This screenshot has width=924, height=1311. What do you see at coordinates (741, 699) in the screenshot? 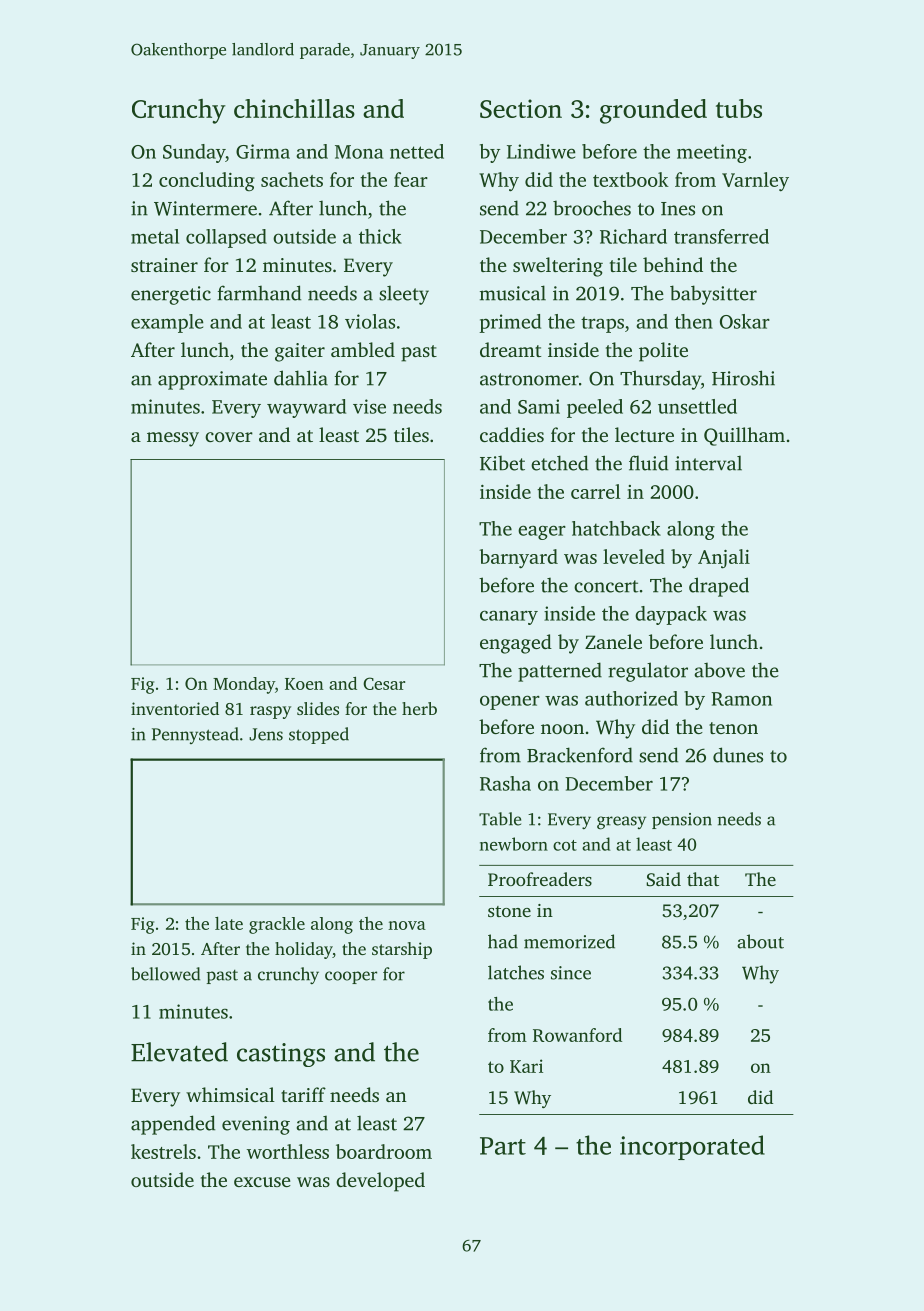
I see `Ramon` at bounding box center [741, 699].
